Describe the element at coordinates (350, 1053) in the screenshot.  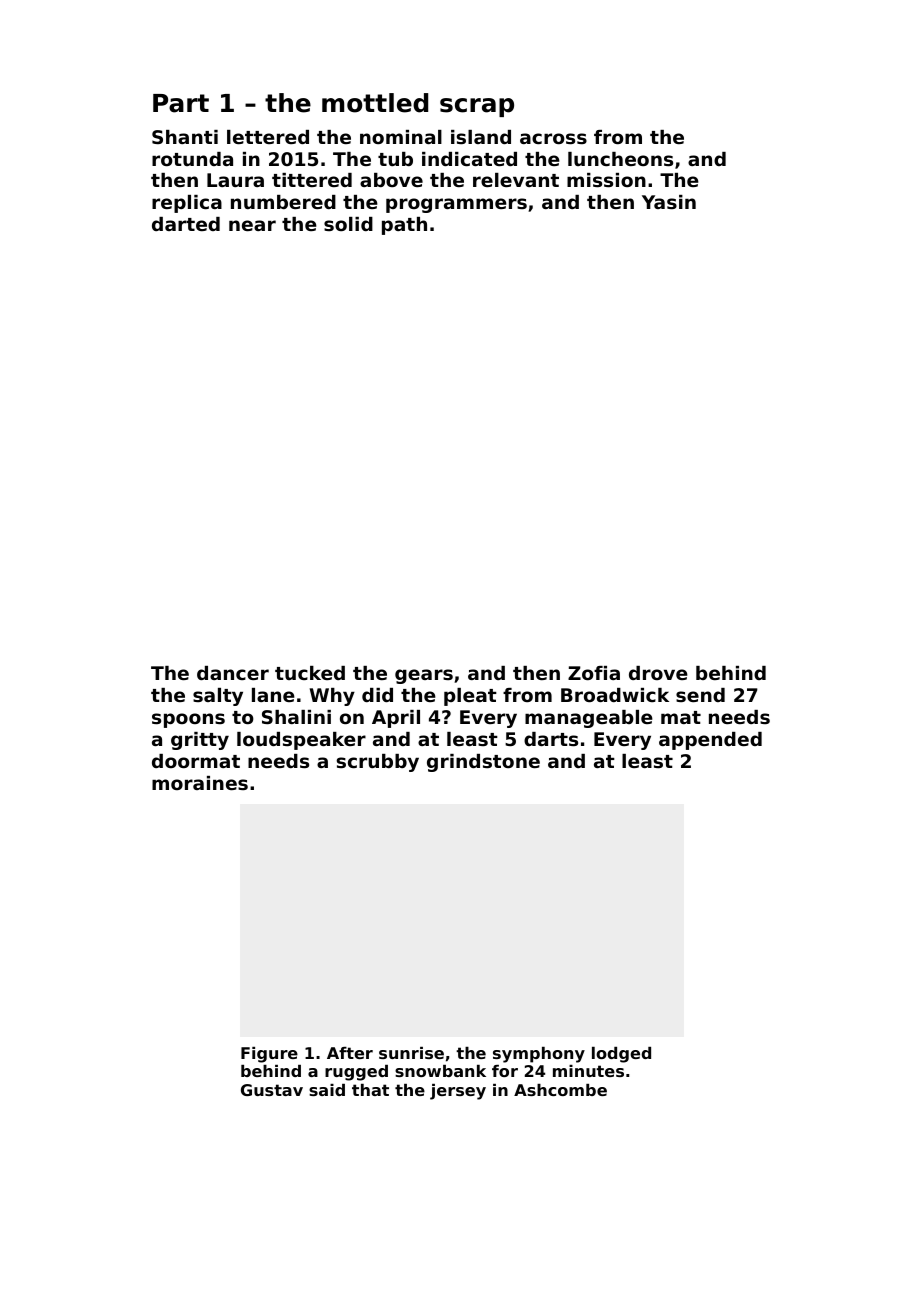
I see `After` at that location.
